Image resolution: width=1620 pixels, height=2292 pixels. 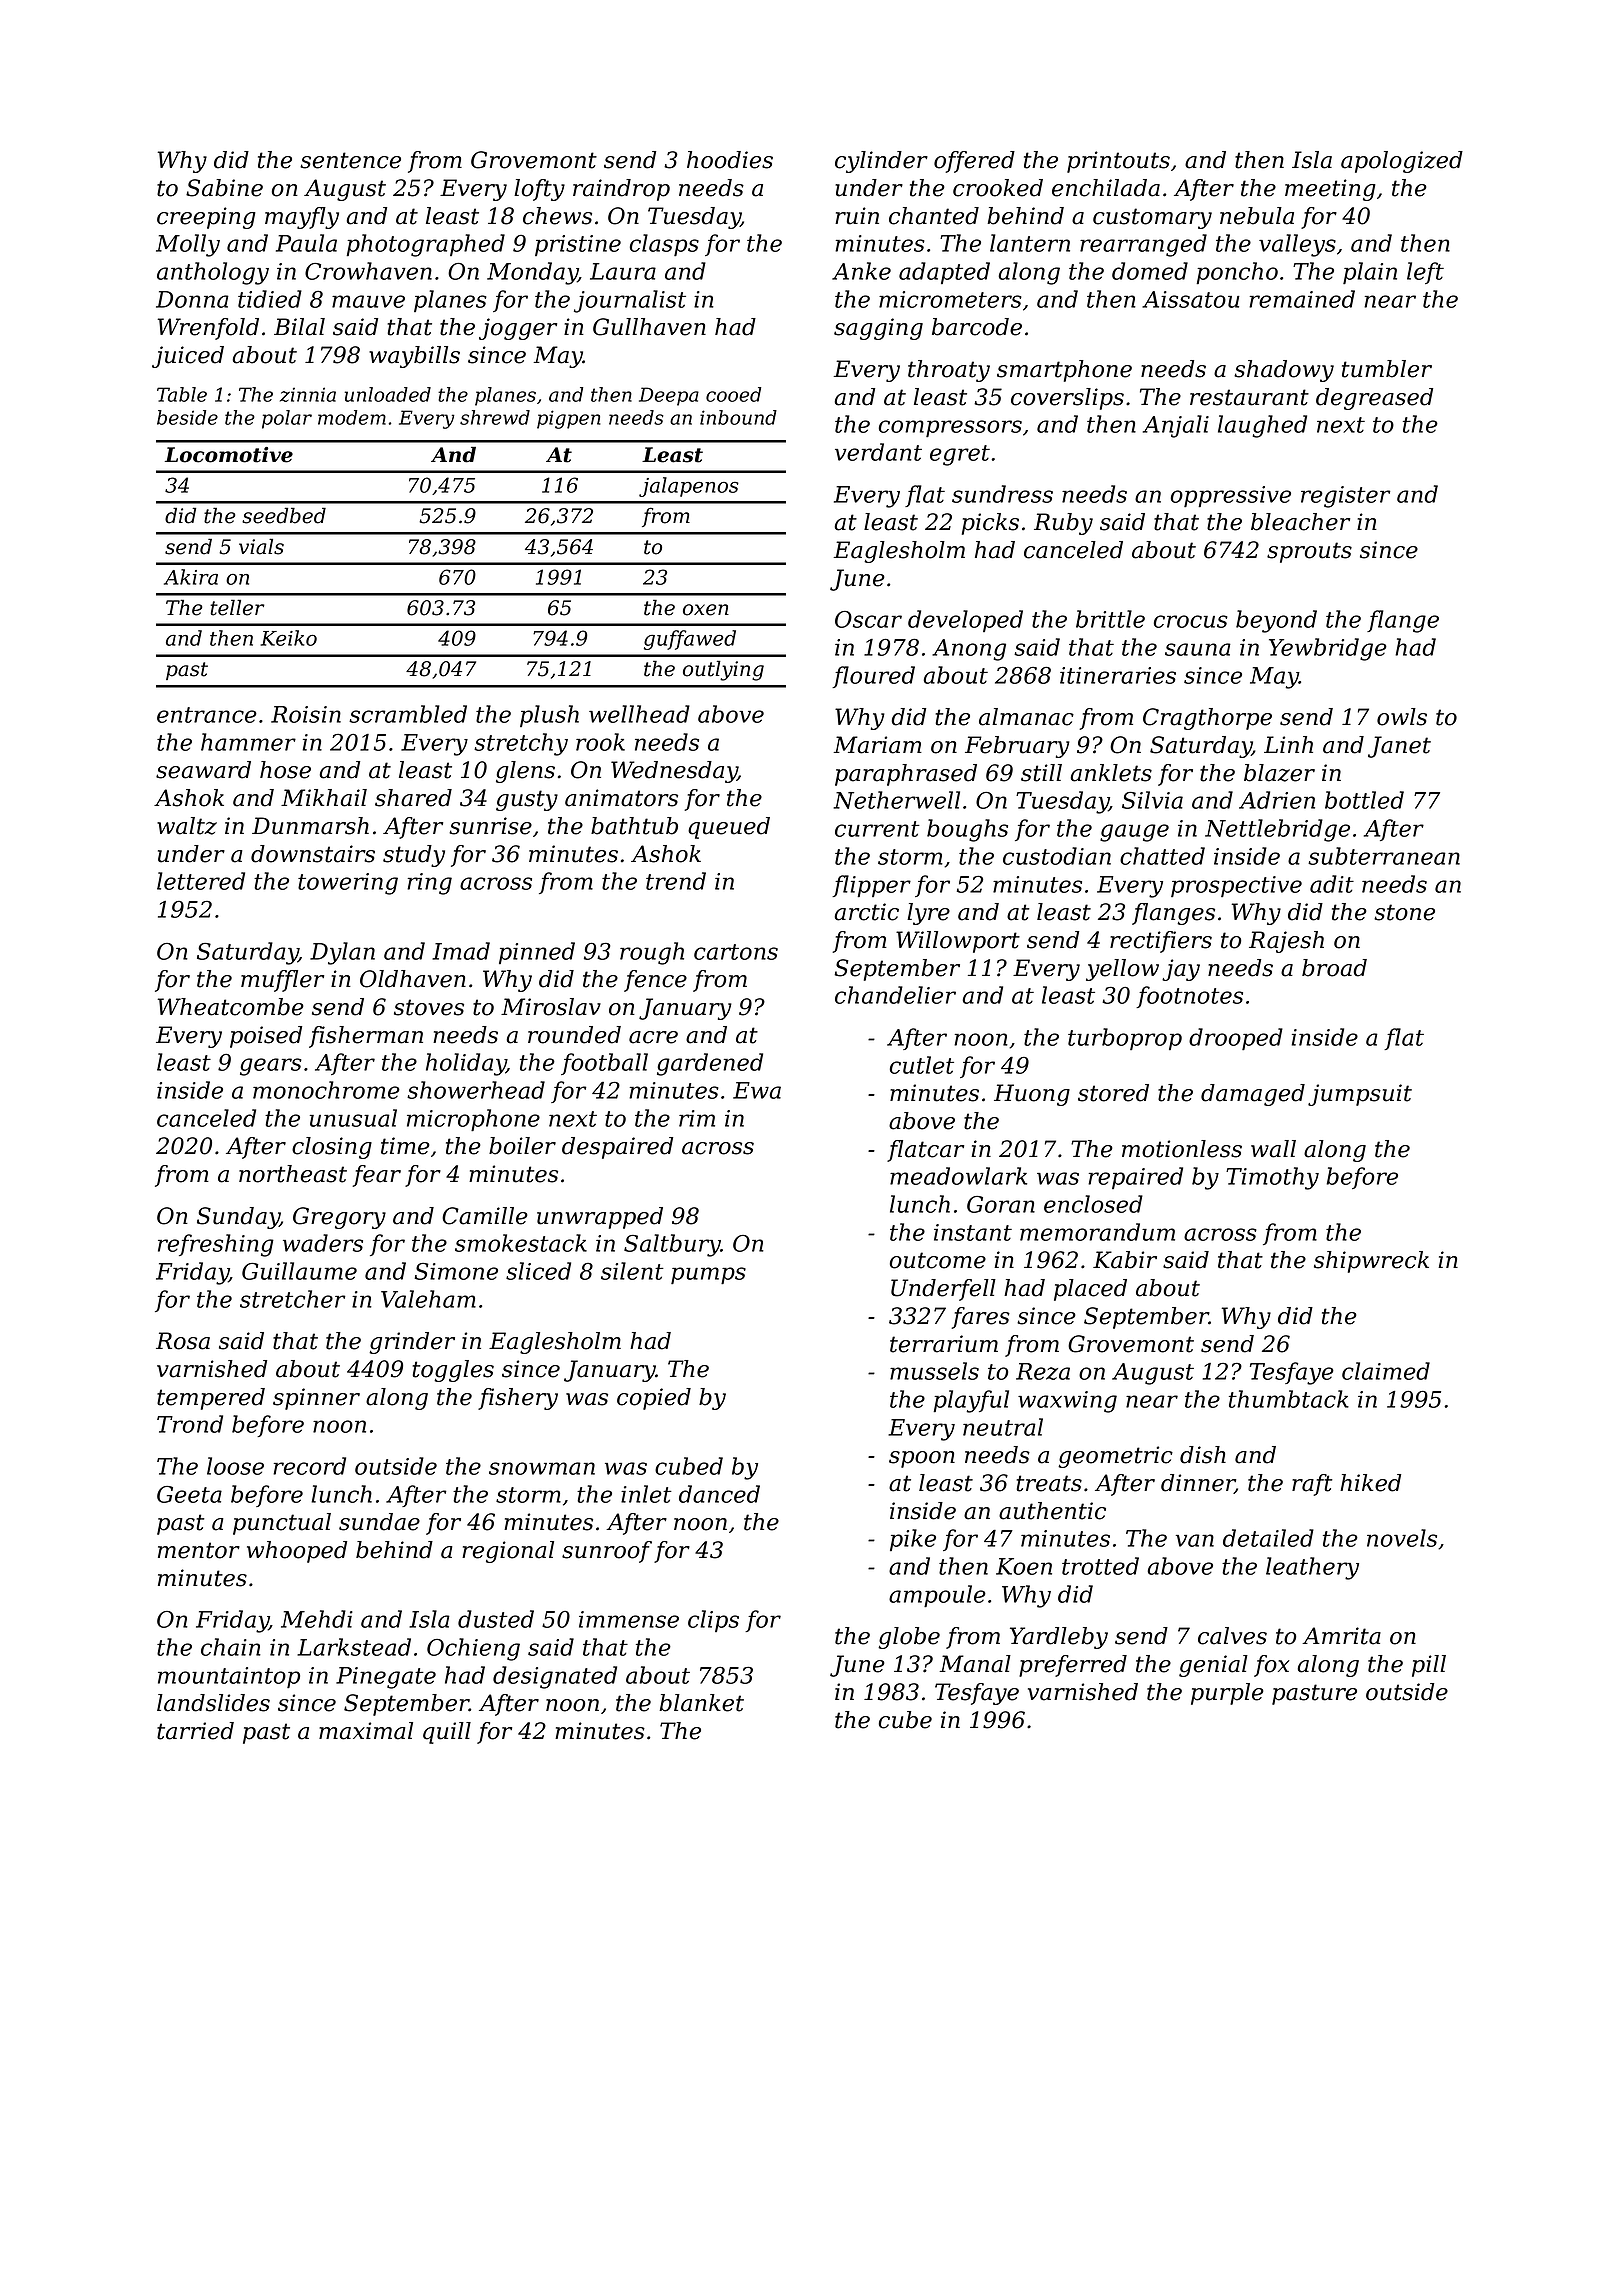 I want to click on broad, so click(x=1334, y=968).
